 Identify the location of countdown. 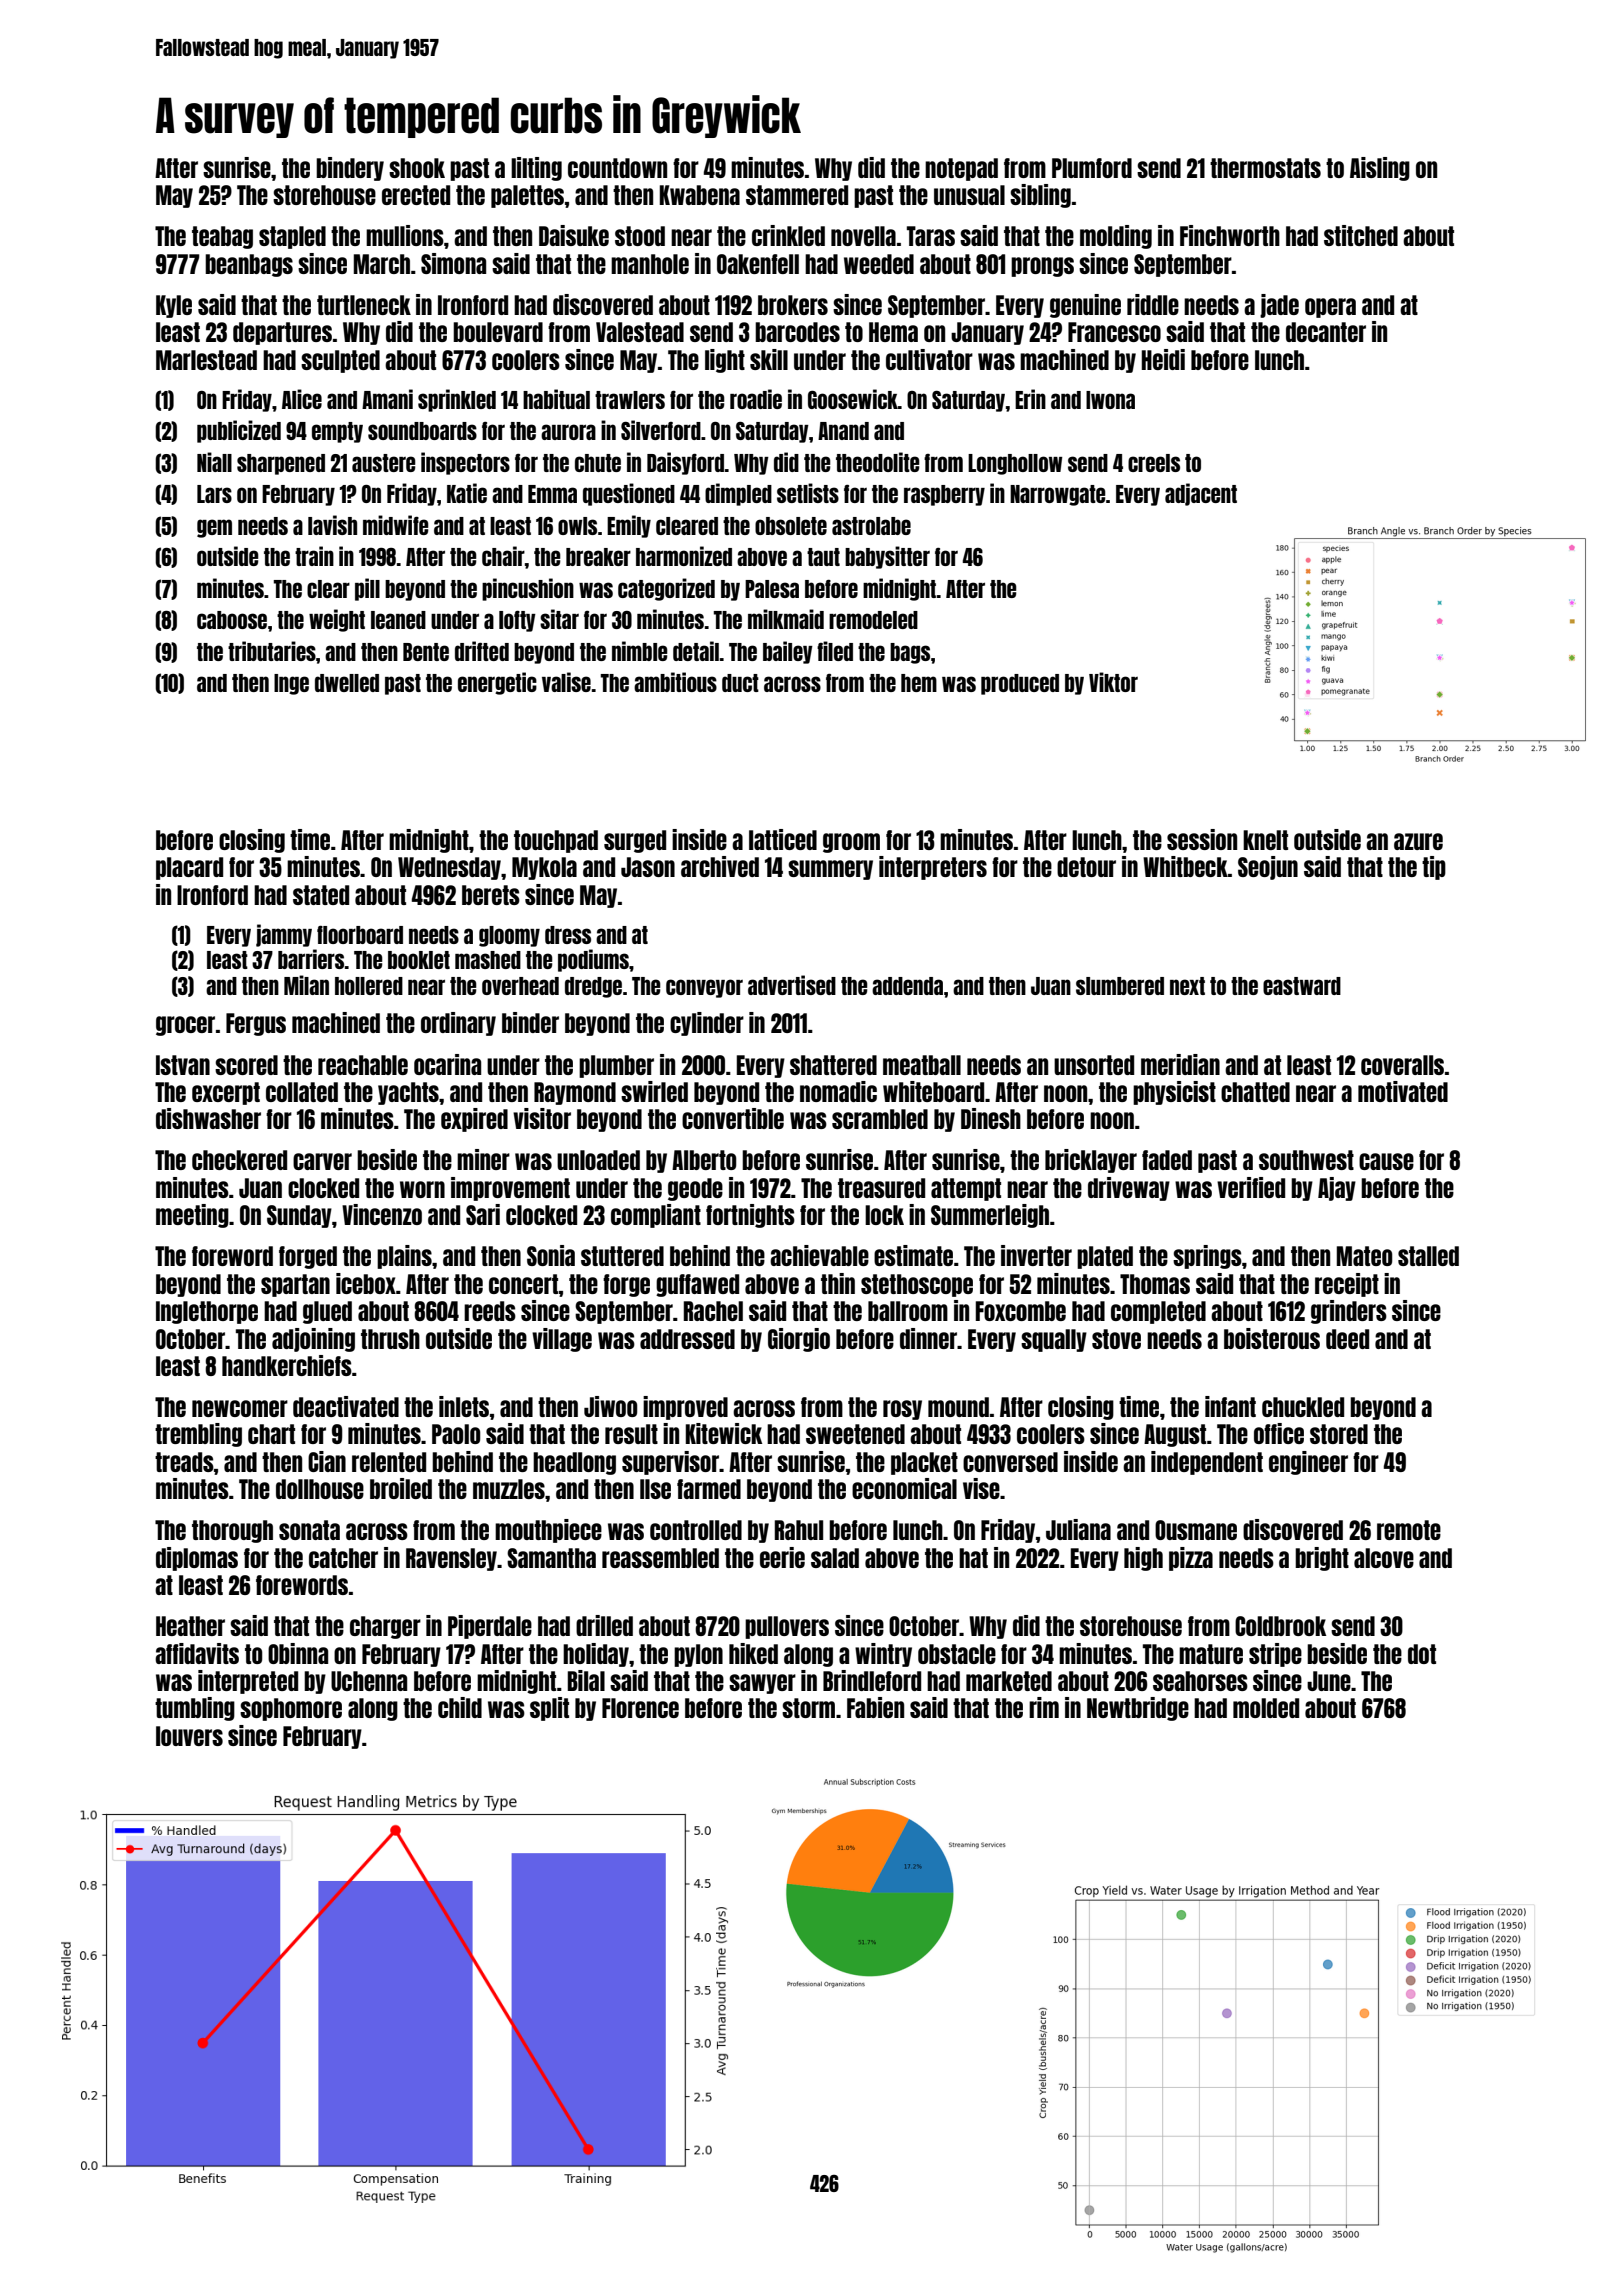
(617, 168).
